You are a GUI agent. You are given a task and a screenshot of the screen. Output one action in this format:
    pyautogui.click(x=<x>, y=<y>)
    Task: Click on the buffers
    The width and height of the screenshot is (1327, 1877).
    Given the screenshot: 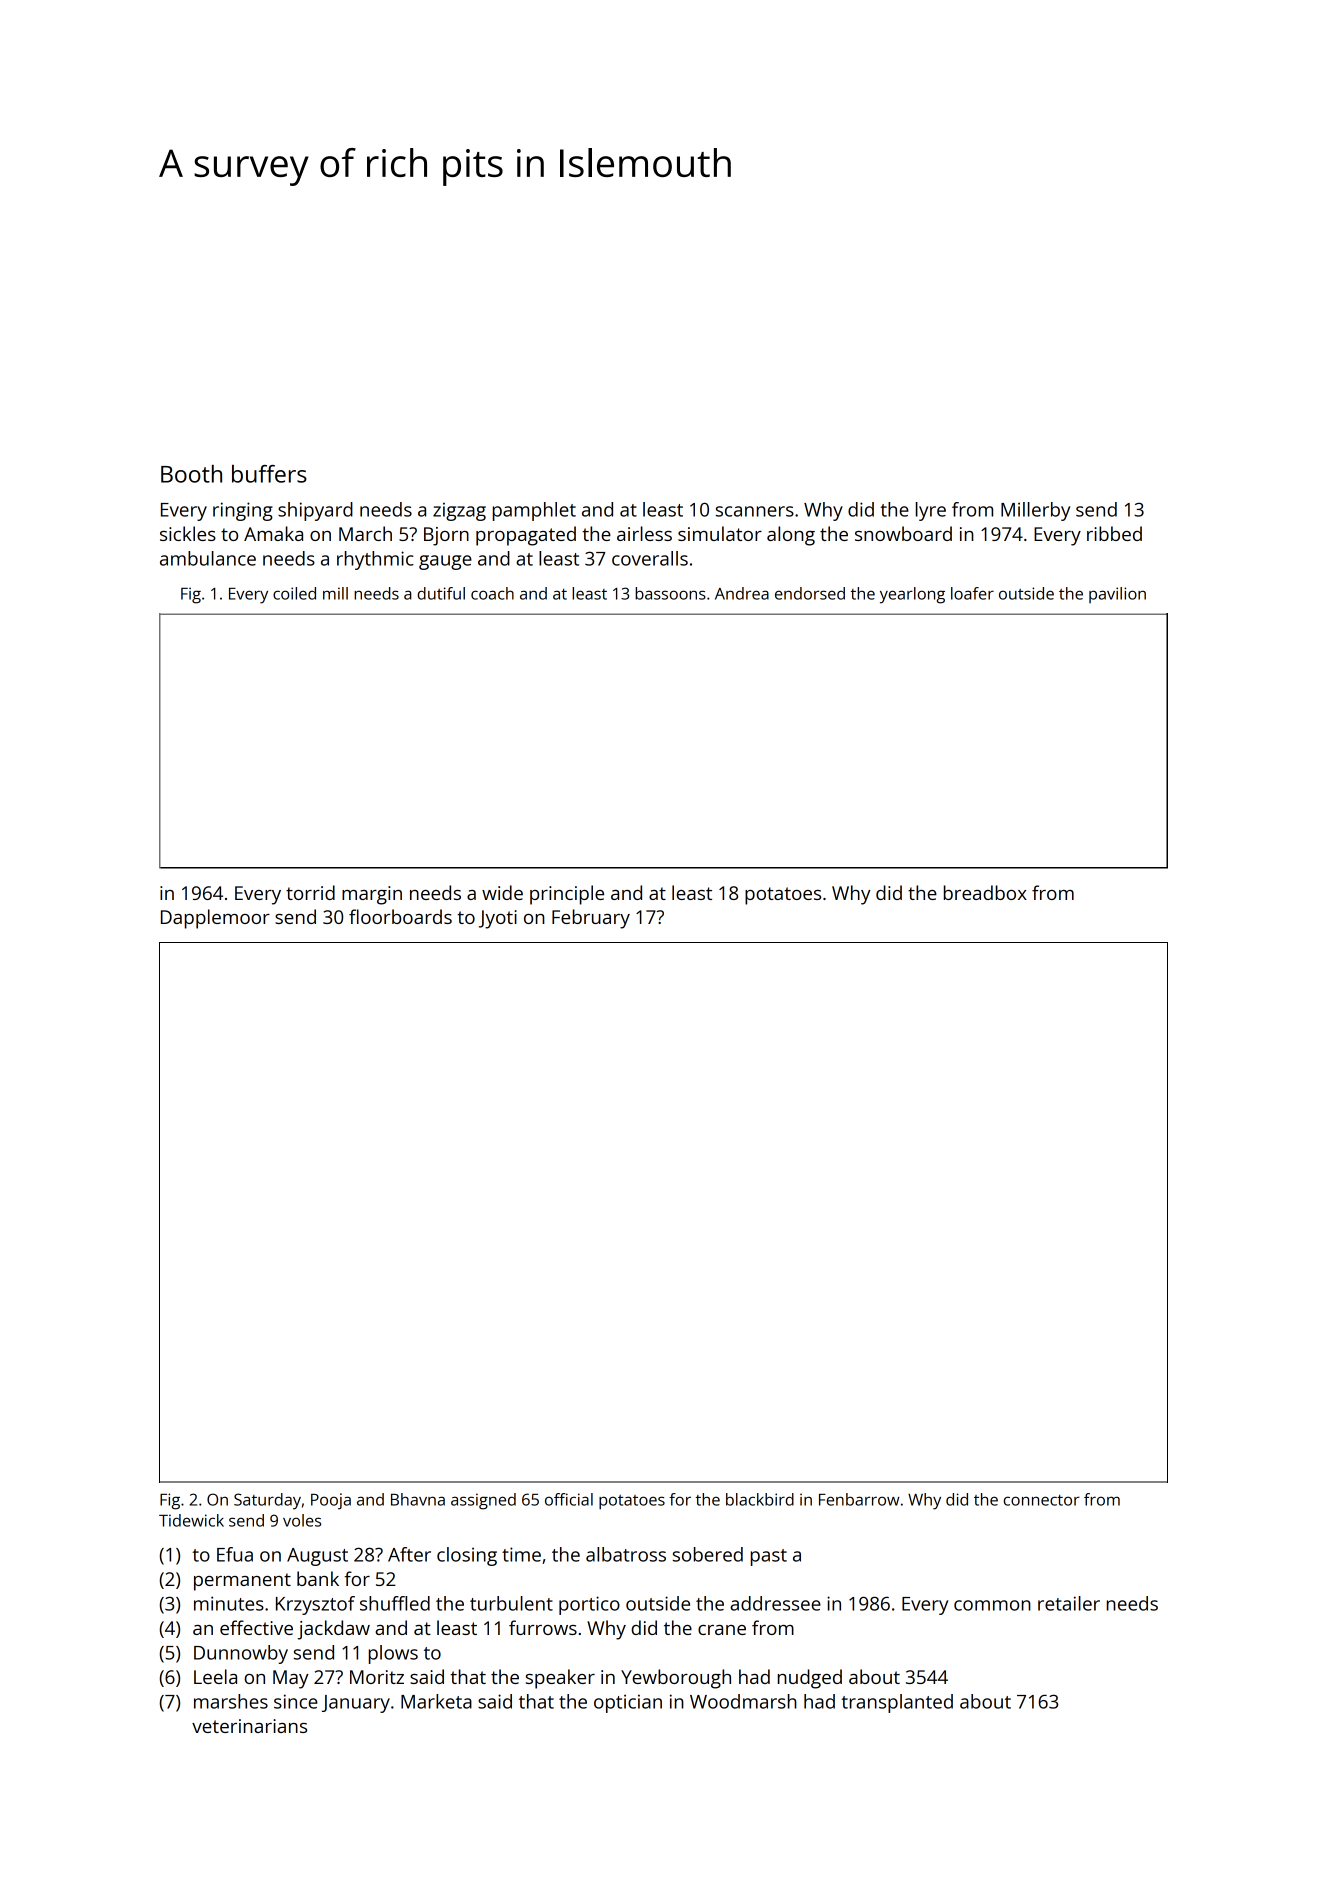 What is the action you would take?
    pyautogui.click(x=269, y=474)
